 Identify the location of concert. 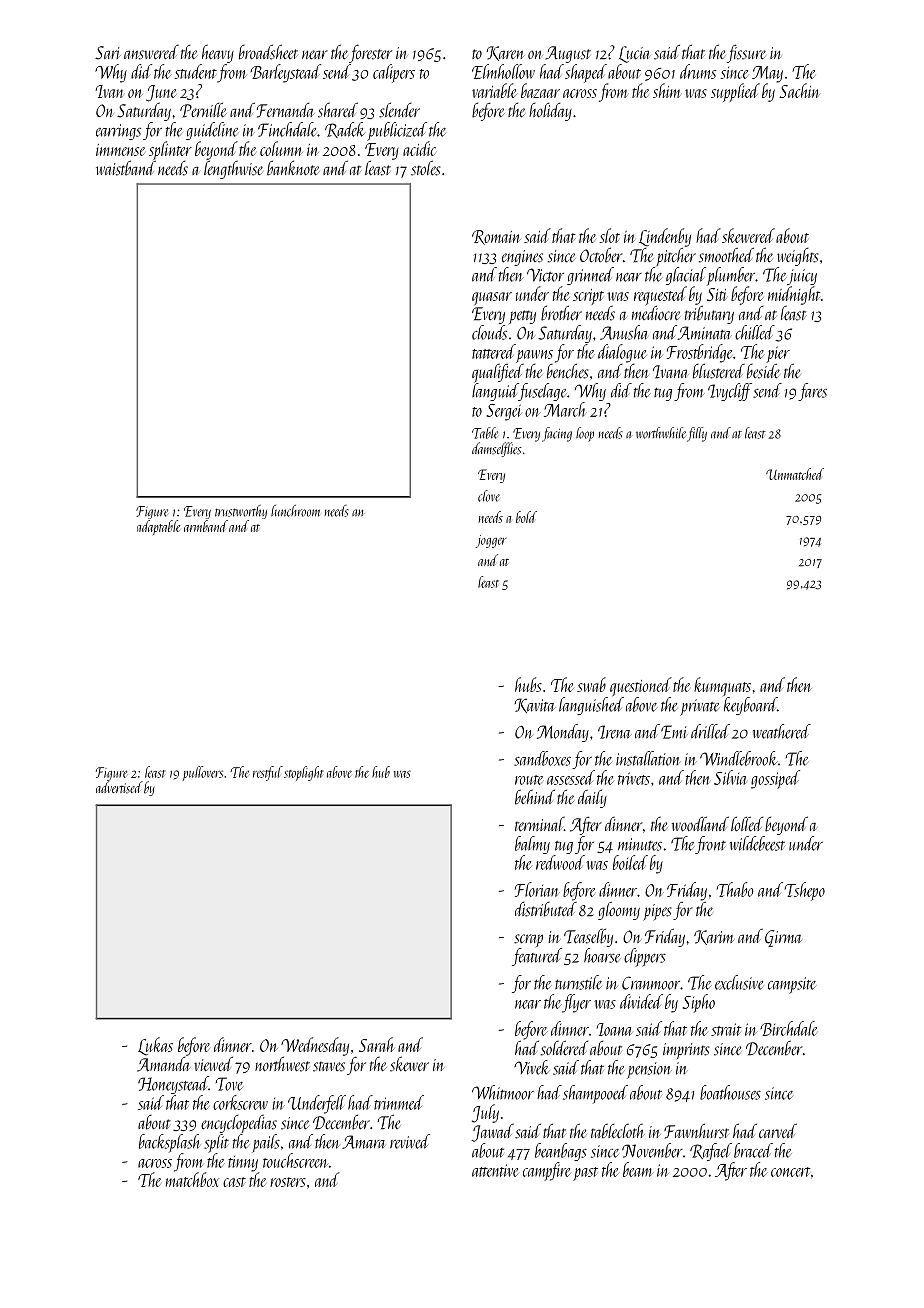
(791, 1172).
